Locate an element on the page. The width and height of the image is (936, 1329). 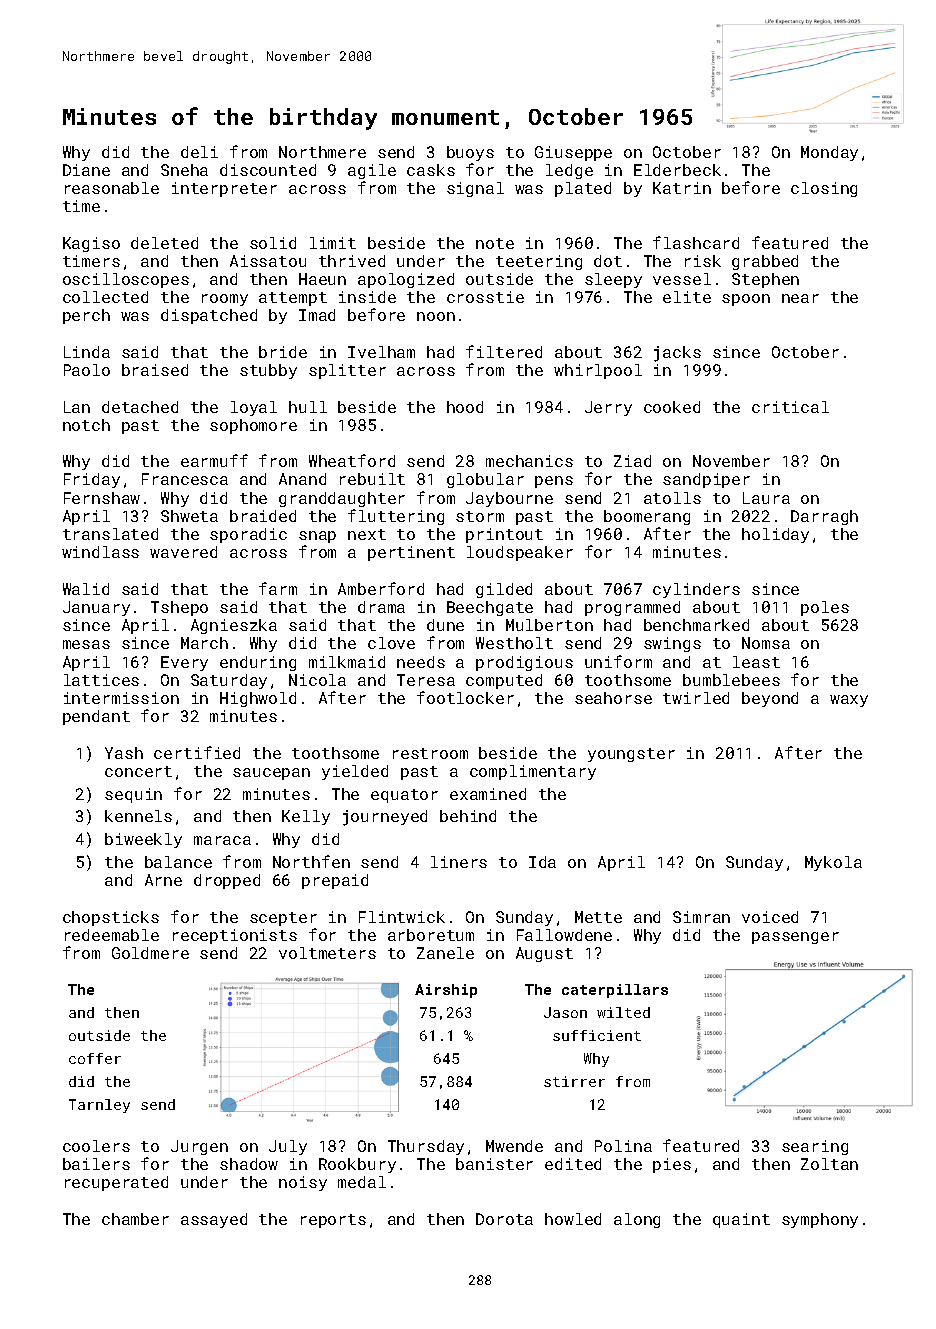
Mykola is located at coordinates (833, 863).
